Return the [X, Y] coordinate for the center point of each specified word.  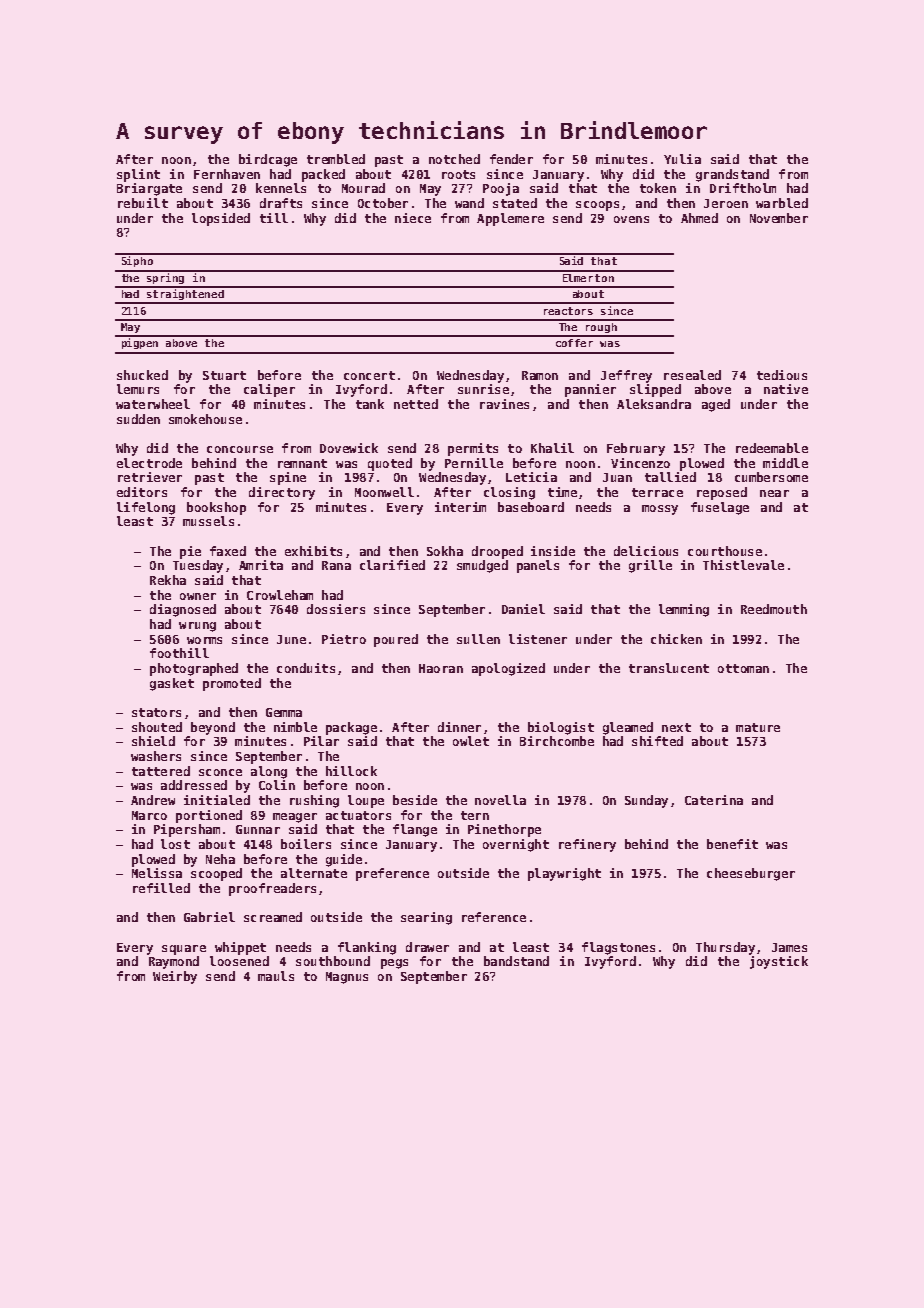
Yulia [682, 159]
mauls [276, 976]
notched [454, 159]
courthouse [725, 551]
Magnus [347, 978]
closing [509, 493]
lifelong [146, 508]
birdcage [268, 160]
